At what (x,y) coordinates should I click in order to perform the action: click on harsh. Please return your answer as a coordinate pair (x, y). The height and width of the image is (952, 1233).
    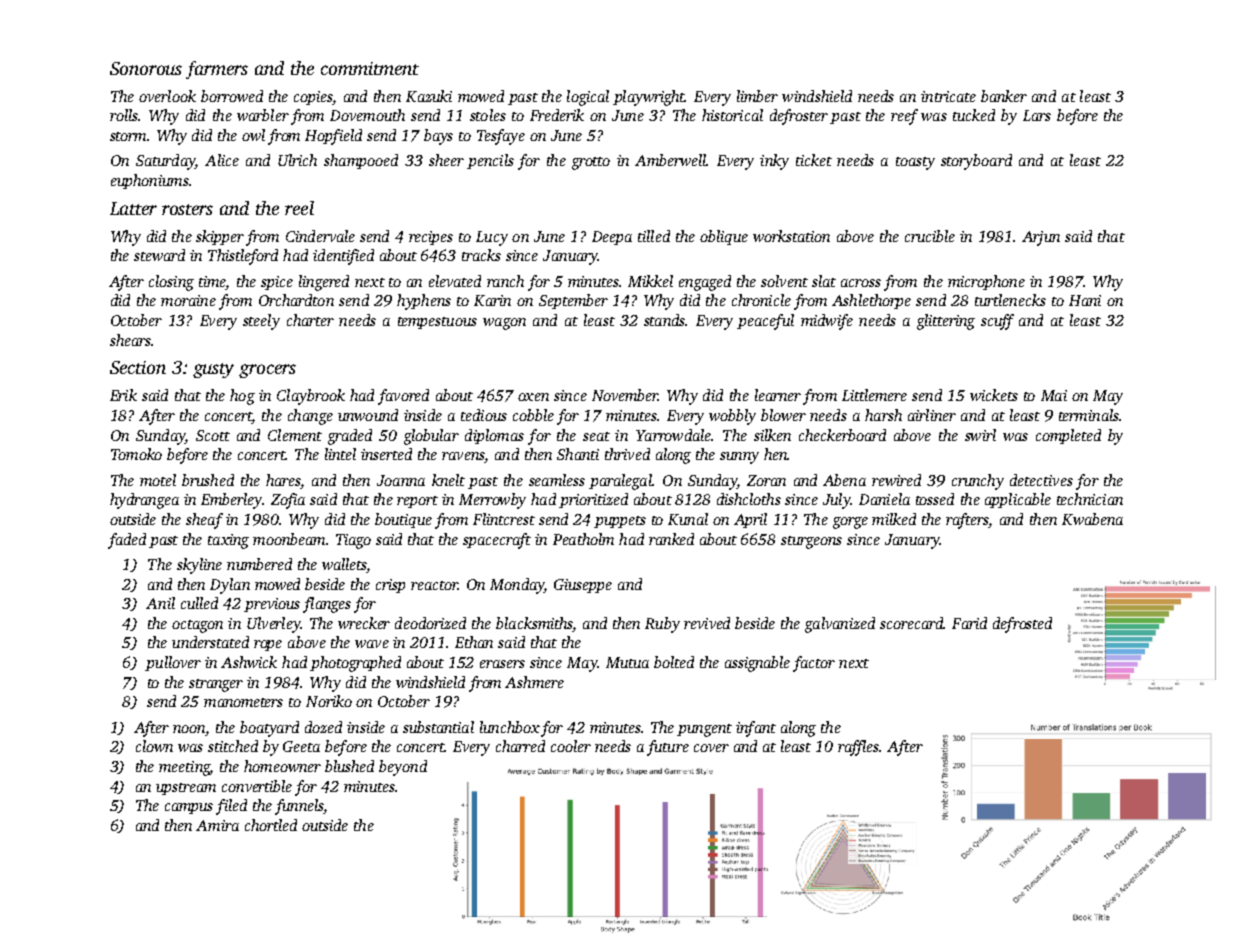
    Looking at the image, I should click on (883, 415).
